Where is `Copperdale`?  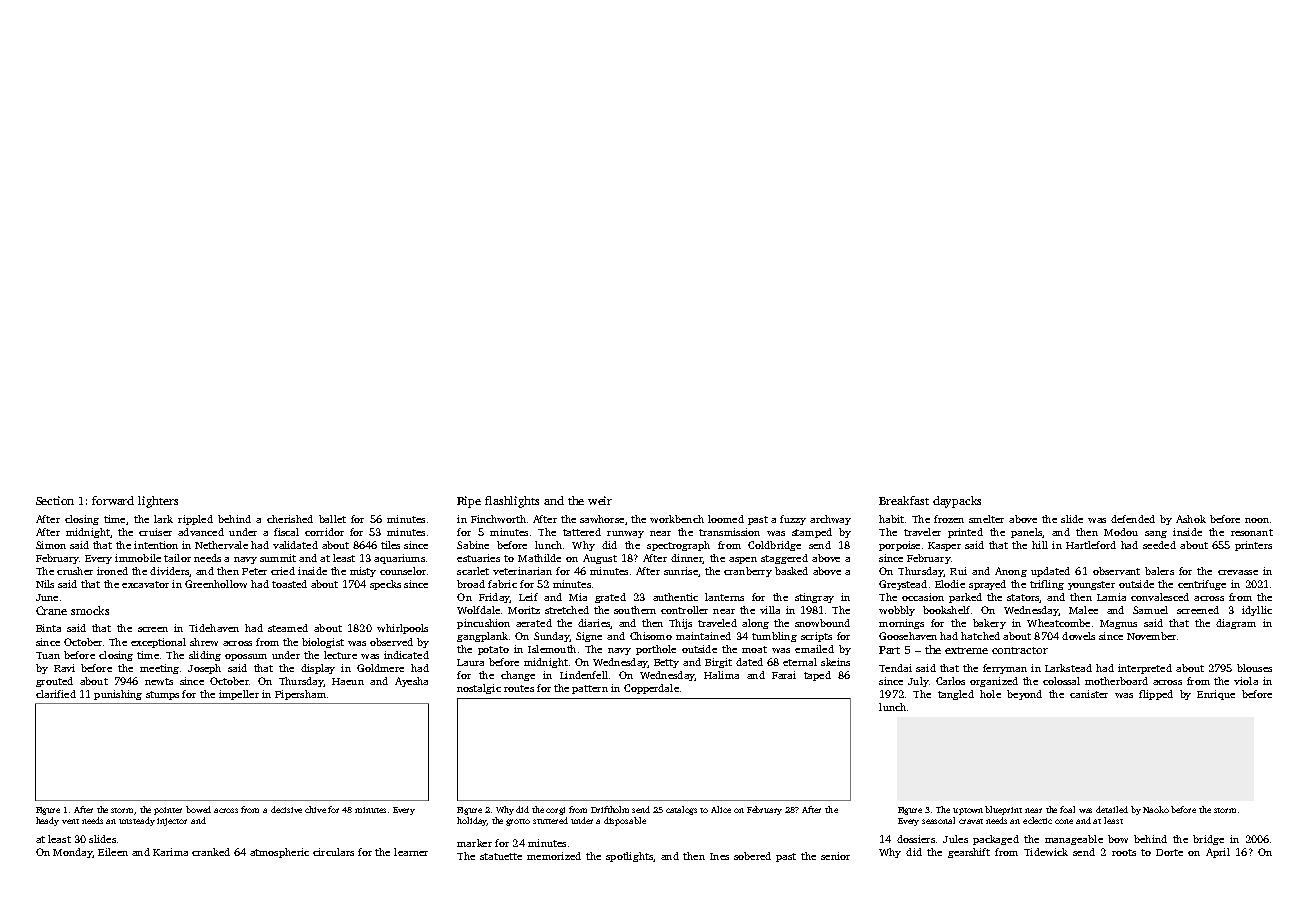 Copperdale is located at coordinates (651, 689).
